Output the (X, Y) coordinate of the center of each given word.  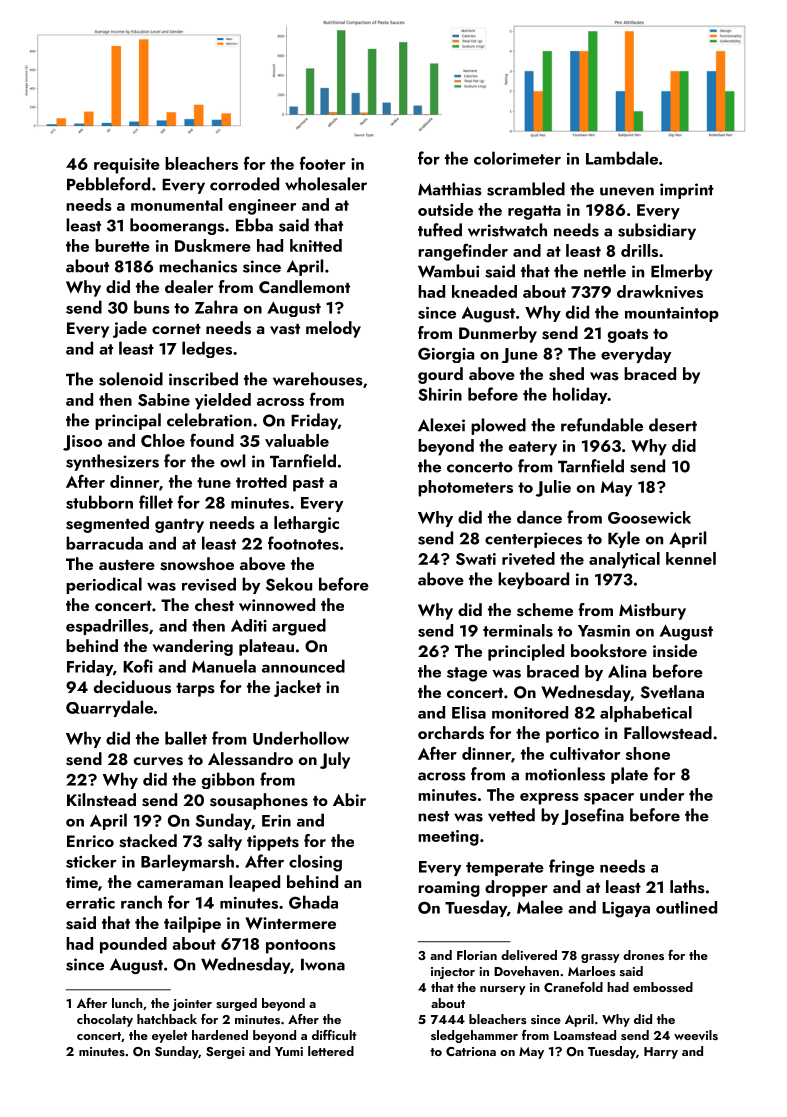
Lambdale (622, 158)
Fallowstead (668, 733)
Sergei (225, 1053)
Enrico (90, 841)
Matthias (450, 189)
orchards (451, 733)
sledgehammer (474, 1036)
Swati (476, 559)
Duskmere (213, 245)
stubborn (99, 502)
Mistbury (652, 611)
